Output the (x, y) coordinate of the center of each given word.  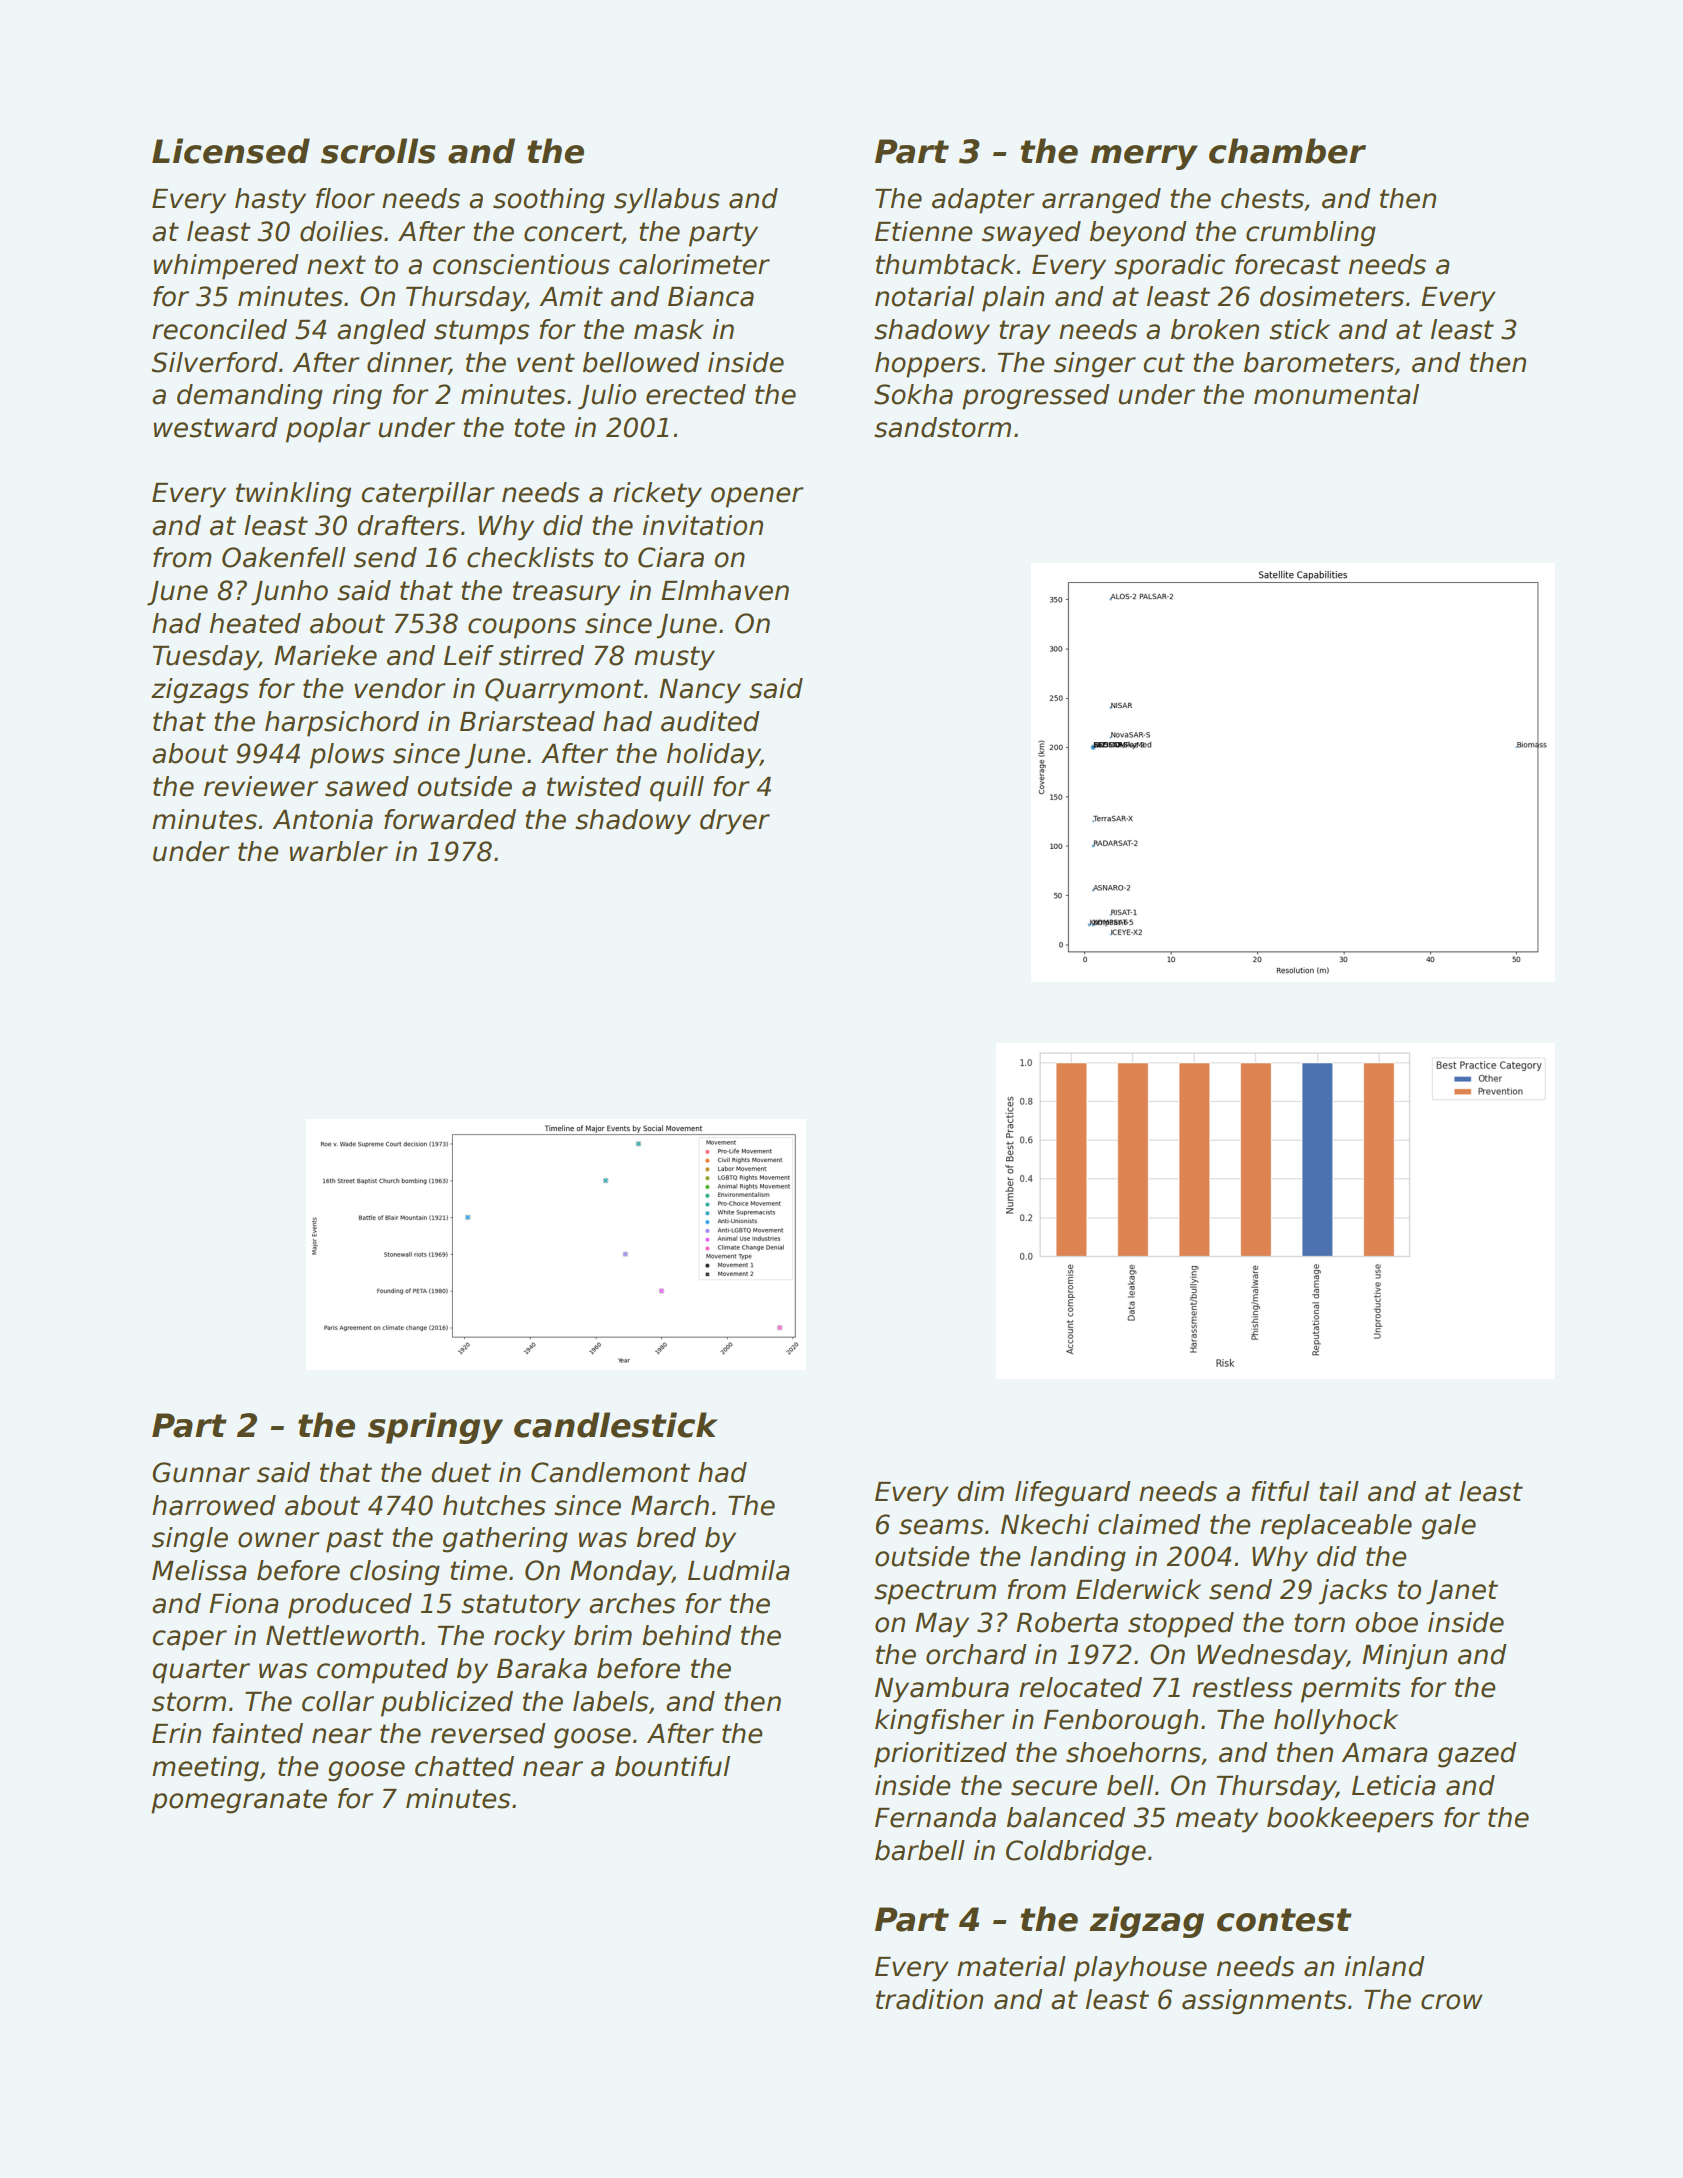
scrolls (378, 151)
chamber (1287, 151)
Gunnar (201, 1472)
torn (1319, 1623)
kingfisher (939, 1722)
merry (1144, 157)
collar (338, 1701)
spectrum (935, 1592)
